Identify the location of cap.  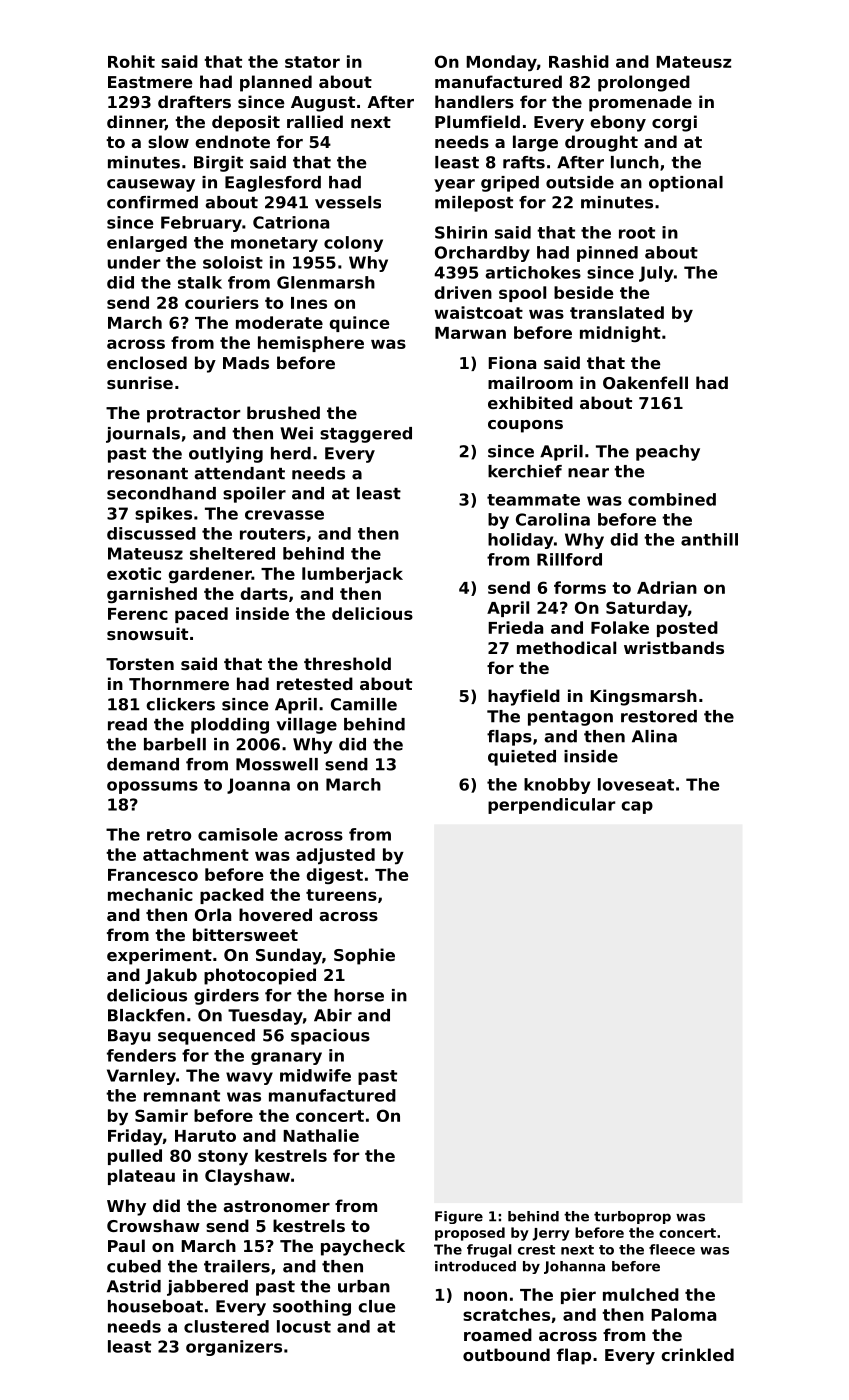
(637, 807).
